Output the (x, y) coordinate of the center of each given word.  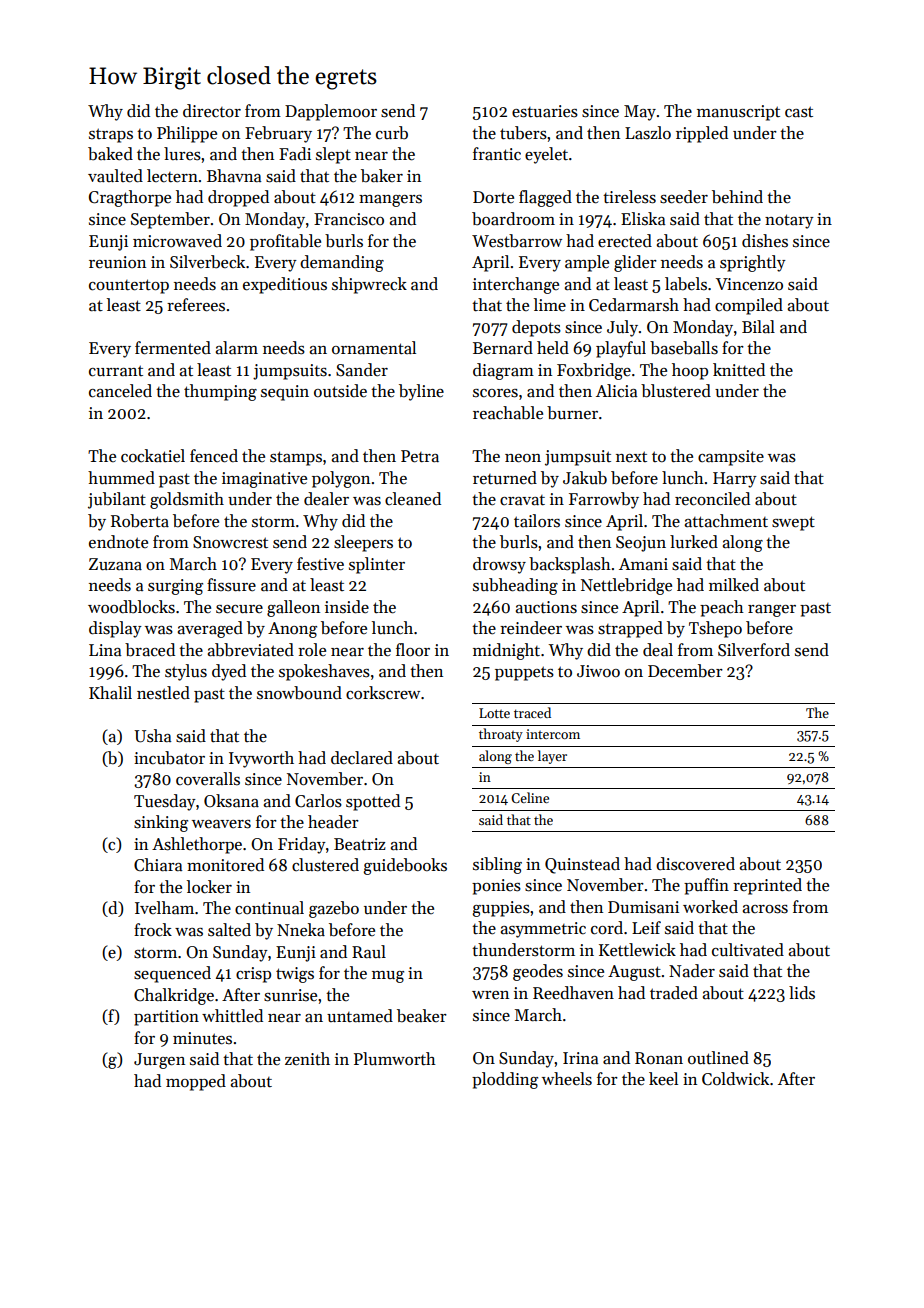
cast (799, 112)
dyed (229, 672)
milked (734, 584)
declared (362, 758)
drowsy (499, 565)
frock (153, 930)
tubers (523, 133)
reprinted (767, 886)
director (212, 111)
